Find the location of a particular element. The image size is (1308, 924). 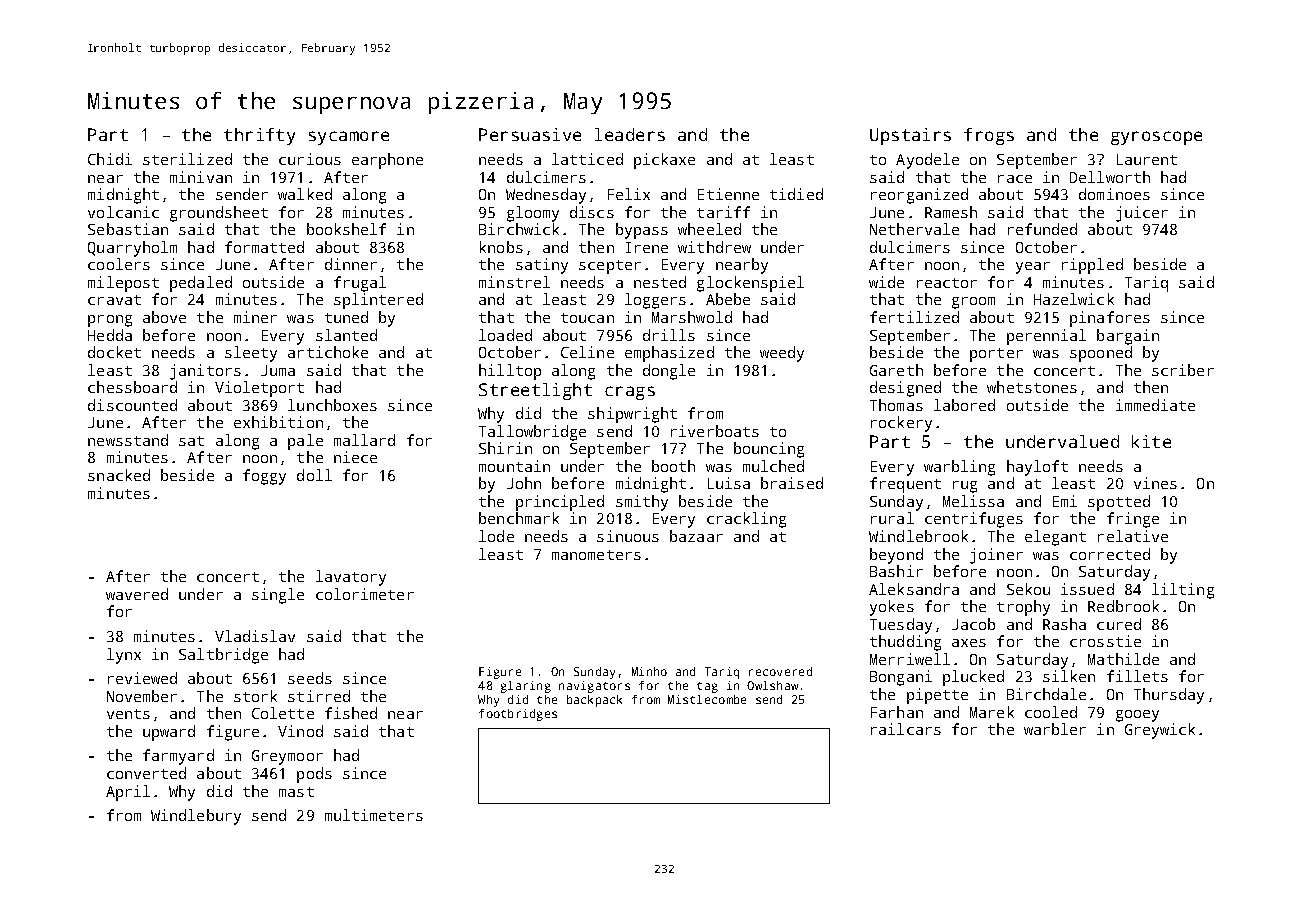

warbler is located at coordinates (1055, 729).
